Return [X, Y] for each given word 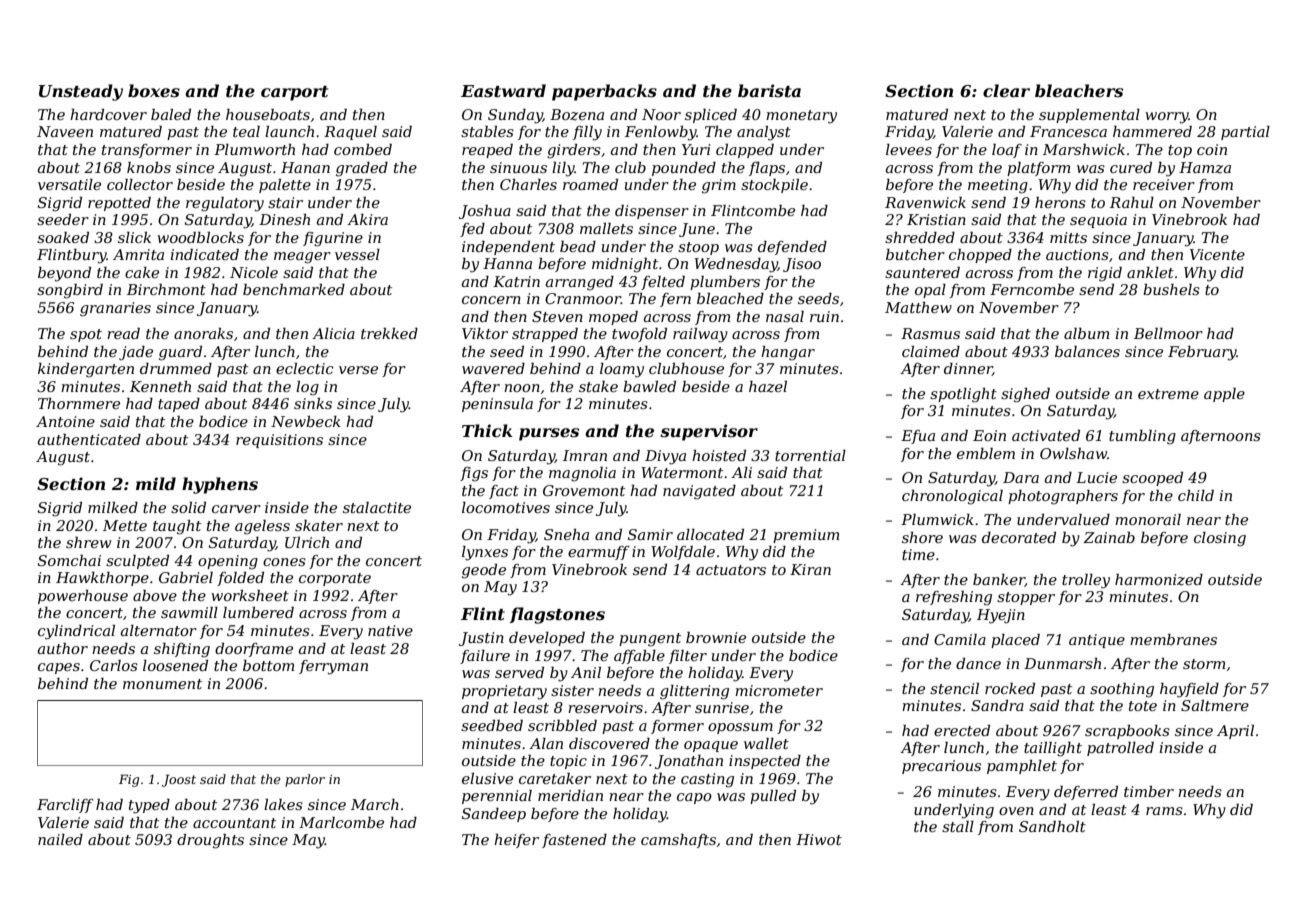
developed [547, 639]
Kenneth [160, 386]
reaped [487, 151]
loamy [622, 370]
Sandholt [1052, 826]
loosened [175, 665]
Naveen [65, 131]
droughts [210, 841]
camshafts [678, 841]
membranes [1173, 639]
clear [1006, 90]
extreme [1168, 394]
